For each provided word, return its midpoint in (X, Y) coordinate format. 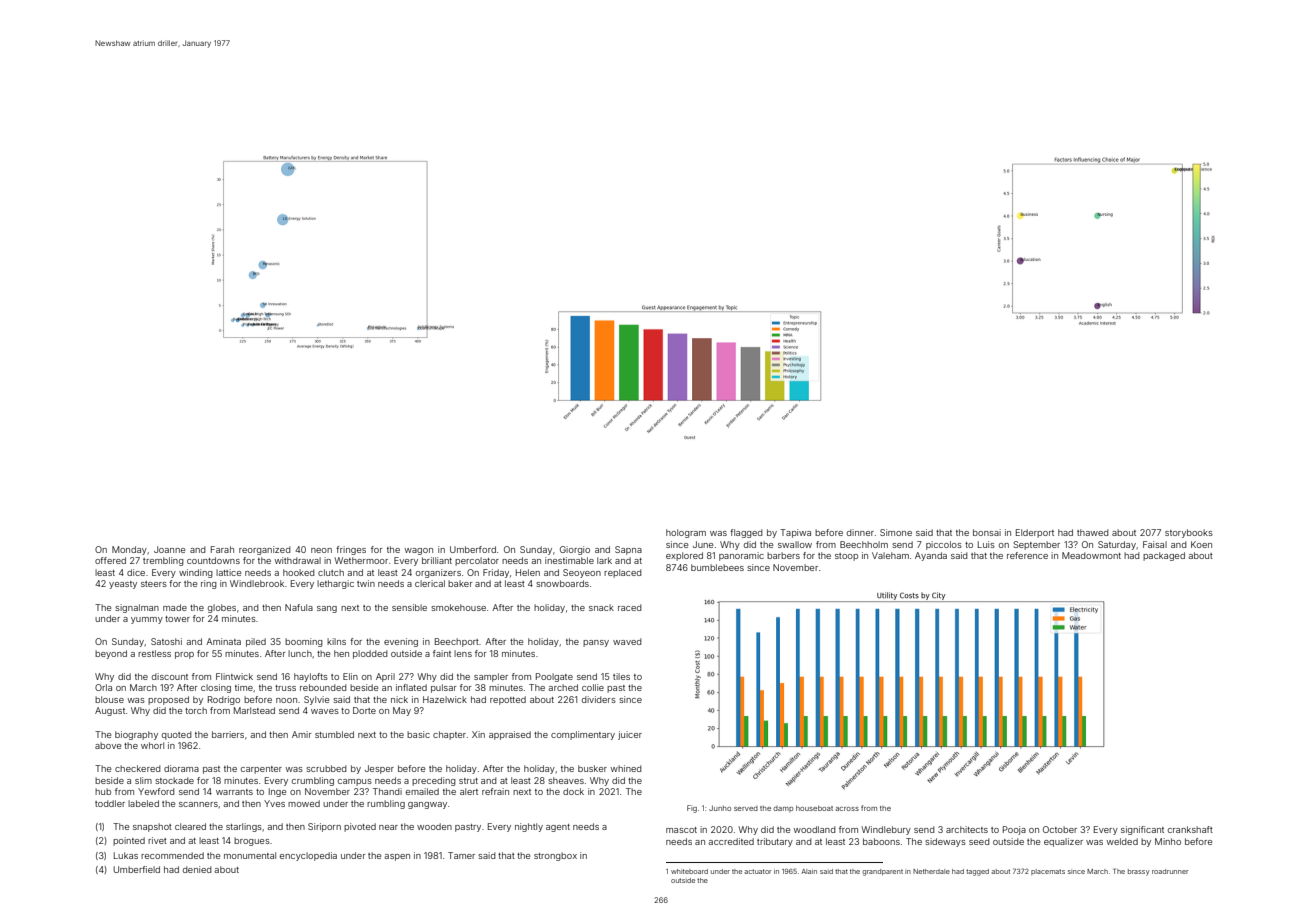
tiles (621, 676)
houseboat (814, 808)
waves (325, 711)
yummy (147, 620)
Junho (720, 808)
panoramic (741, 556)
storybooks (1189, 533)
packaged (1164, 556)
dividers (599, 699)
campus (355, 782)
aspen (397, 857)
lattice (228, 572)
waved (627, 641)
